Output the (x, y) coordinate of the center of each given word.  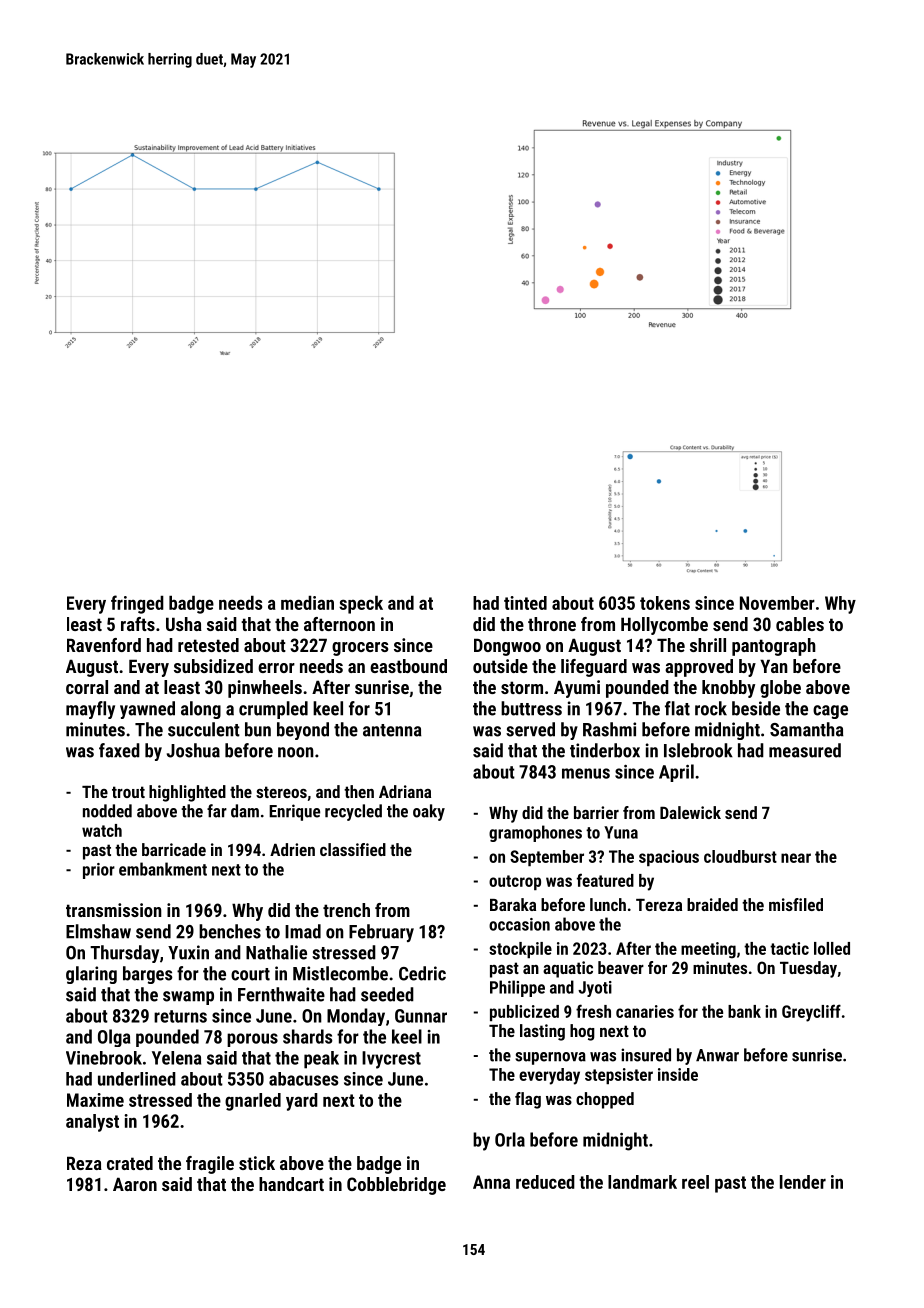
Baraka (513, 904)
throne (552, 624)
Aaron (135, 1184)
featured (605, 880)
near (796, 858)
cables (800, 624)
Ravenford (104, 645)
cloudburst (740, 856)
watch (102, 830)
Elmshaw (98, 931)
